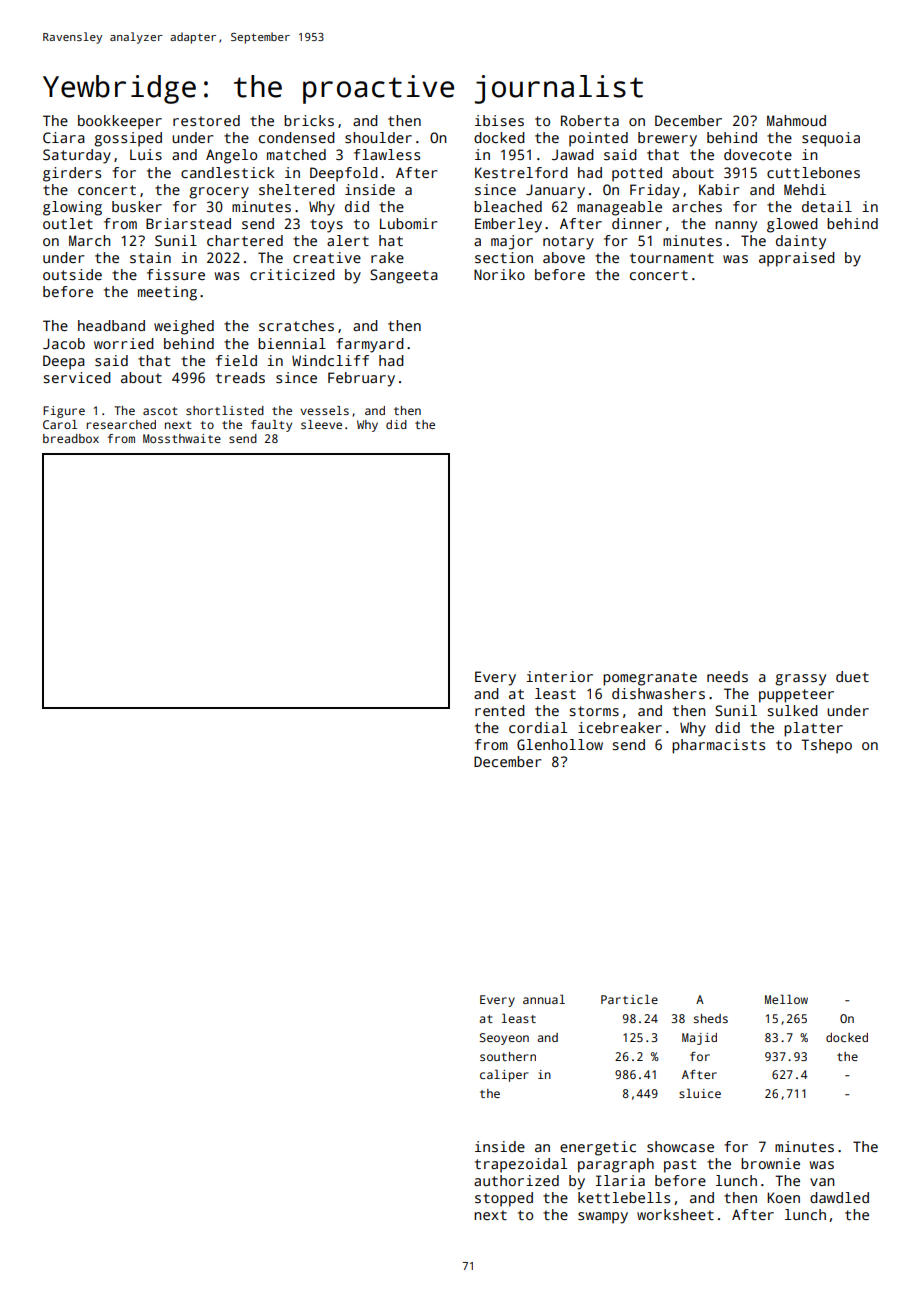  I want to click on ascot, so click(160, 411).
